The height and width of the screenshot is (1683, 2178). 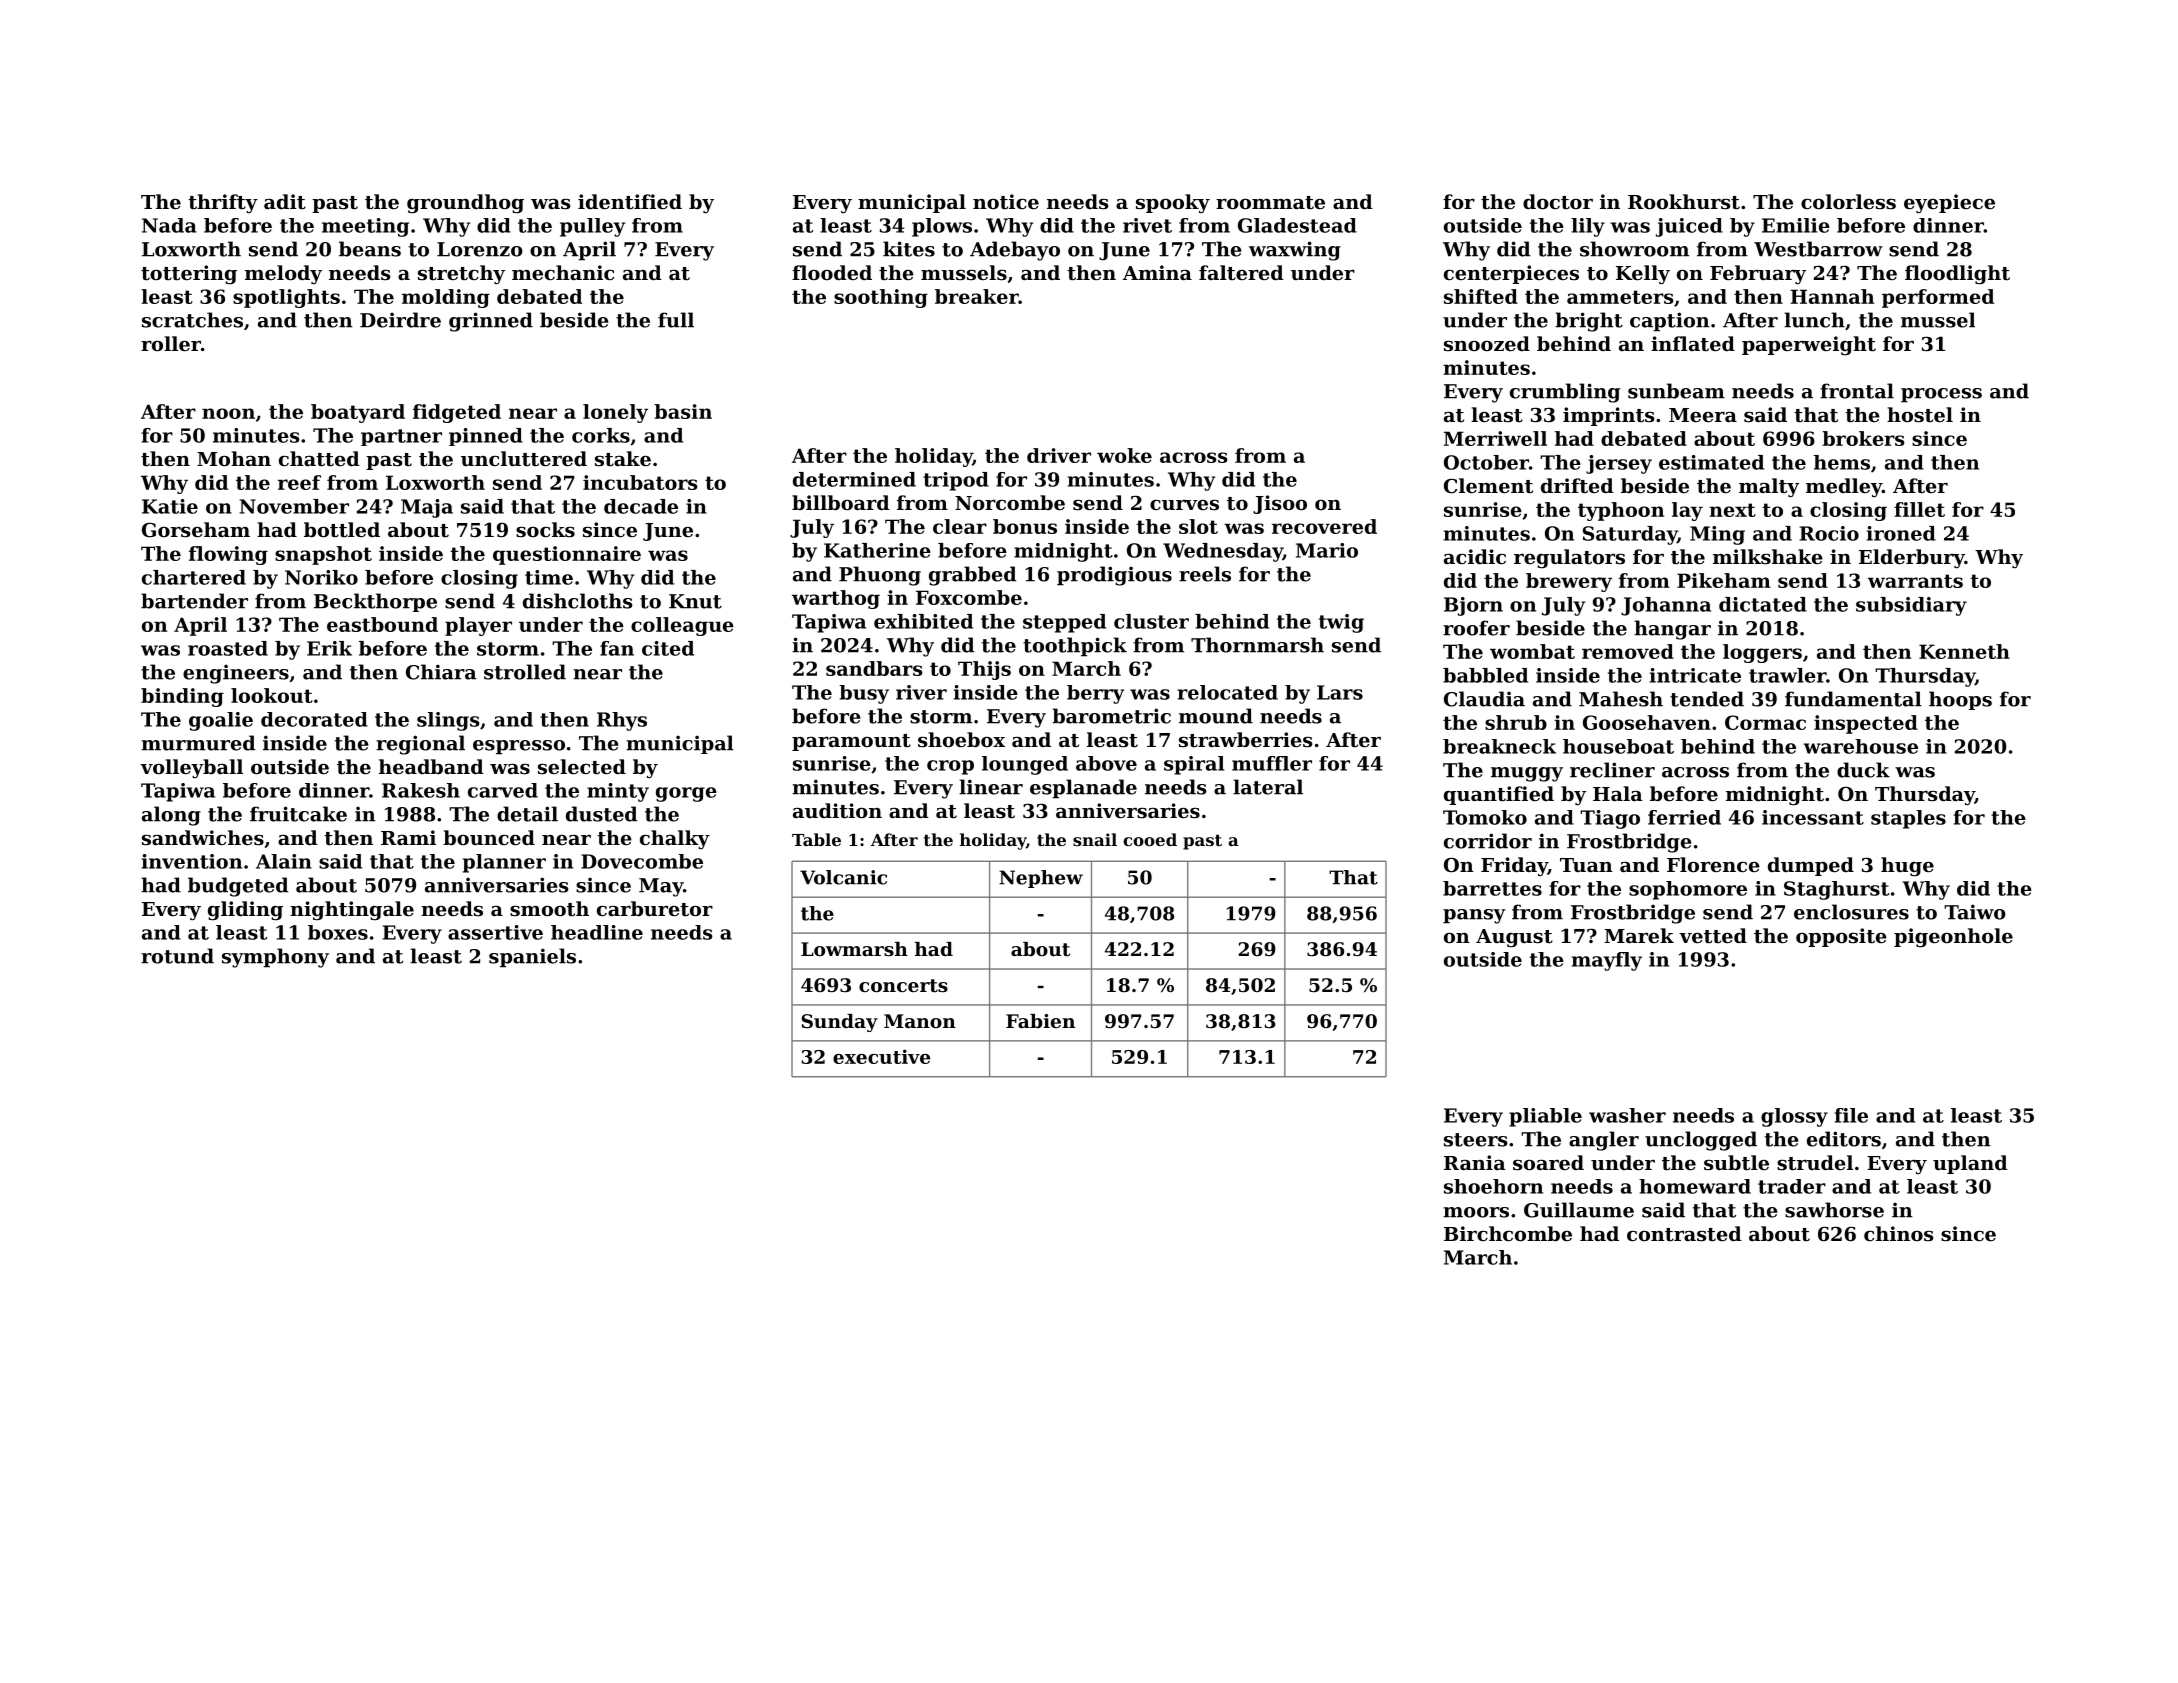 What do you see at coordinates (881, 298) in the screenshot?
I see `soothing` at bounding box center [881, 298].
